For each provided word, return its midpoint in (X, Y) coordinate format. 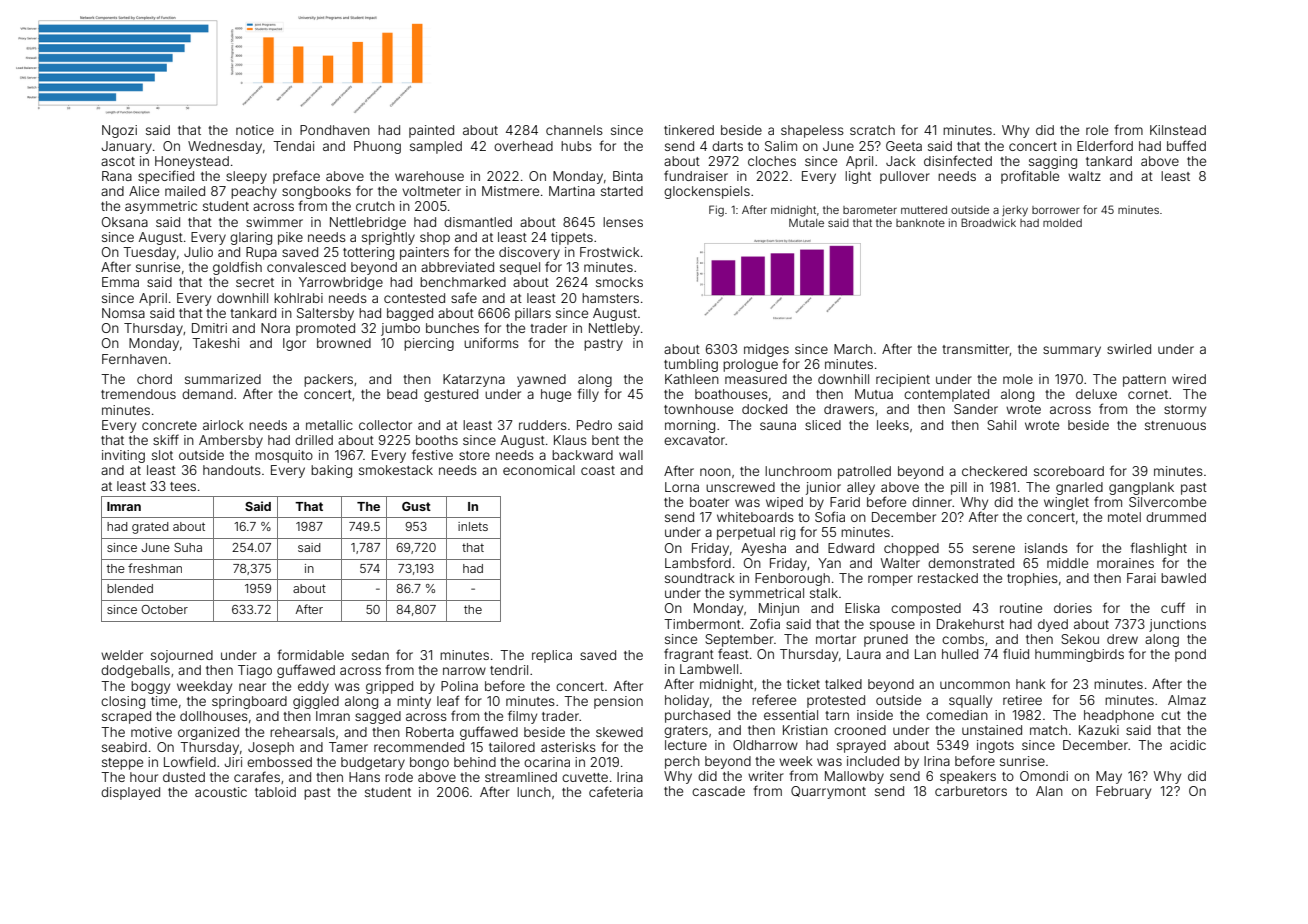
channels (574, 130)
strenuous (1175, 425)
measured (756, 379)
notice (255, 130)
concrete (169, 425)
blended (130, 588)
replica (552, 656)
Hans (364, 777)
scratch (872, 130)
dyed (1053, 625)
